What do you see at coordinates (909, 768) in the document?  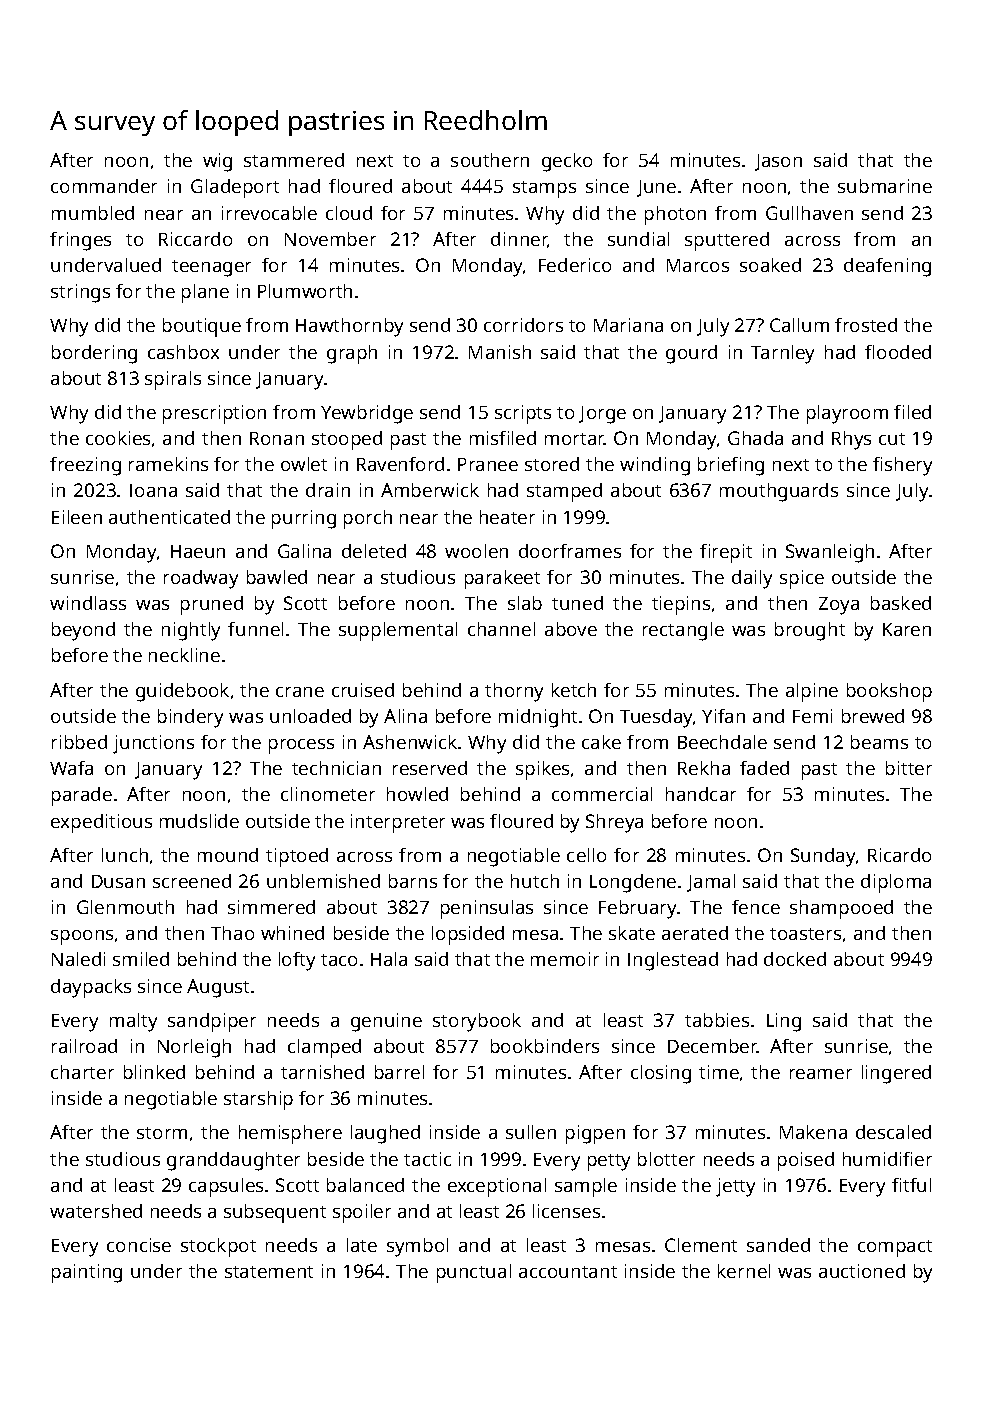 I see `bitter` at bounding box center [909, 768].
